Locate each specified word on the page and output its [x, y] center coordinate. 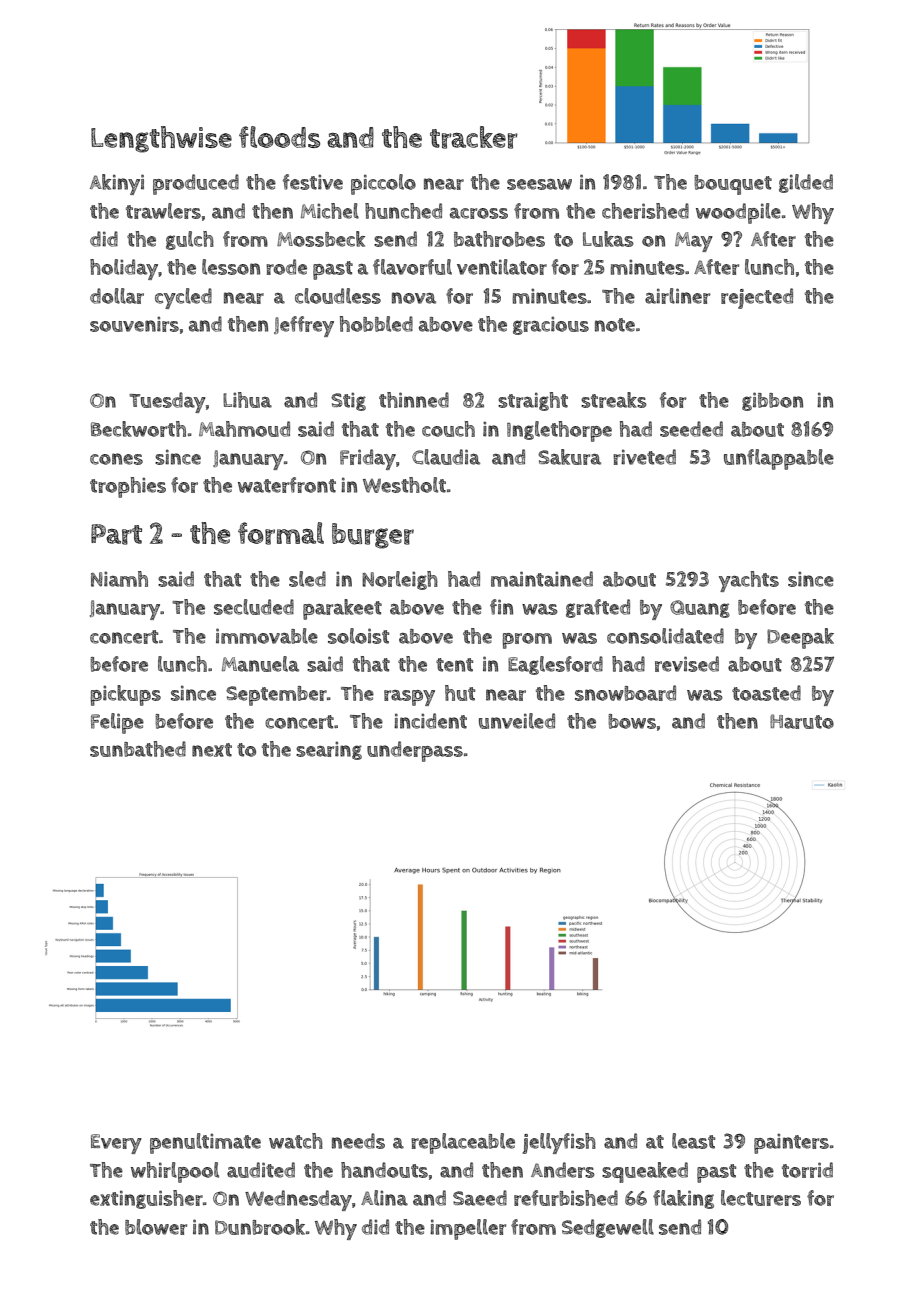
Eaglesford [555, 665]
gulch [190, 240]
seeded [691, 429]
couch [448, 429]
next [212, 750]
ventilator [502, 267]
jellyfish [559, 1143]
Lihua [247, 400]
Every [116, 1144]
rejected [757, 298]
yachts [749, 581]
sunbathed [138, 749]
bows [632, 721]
